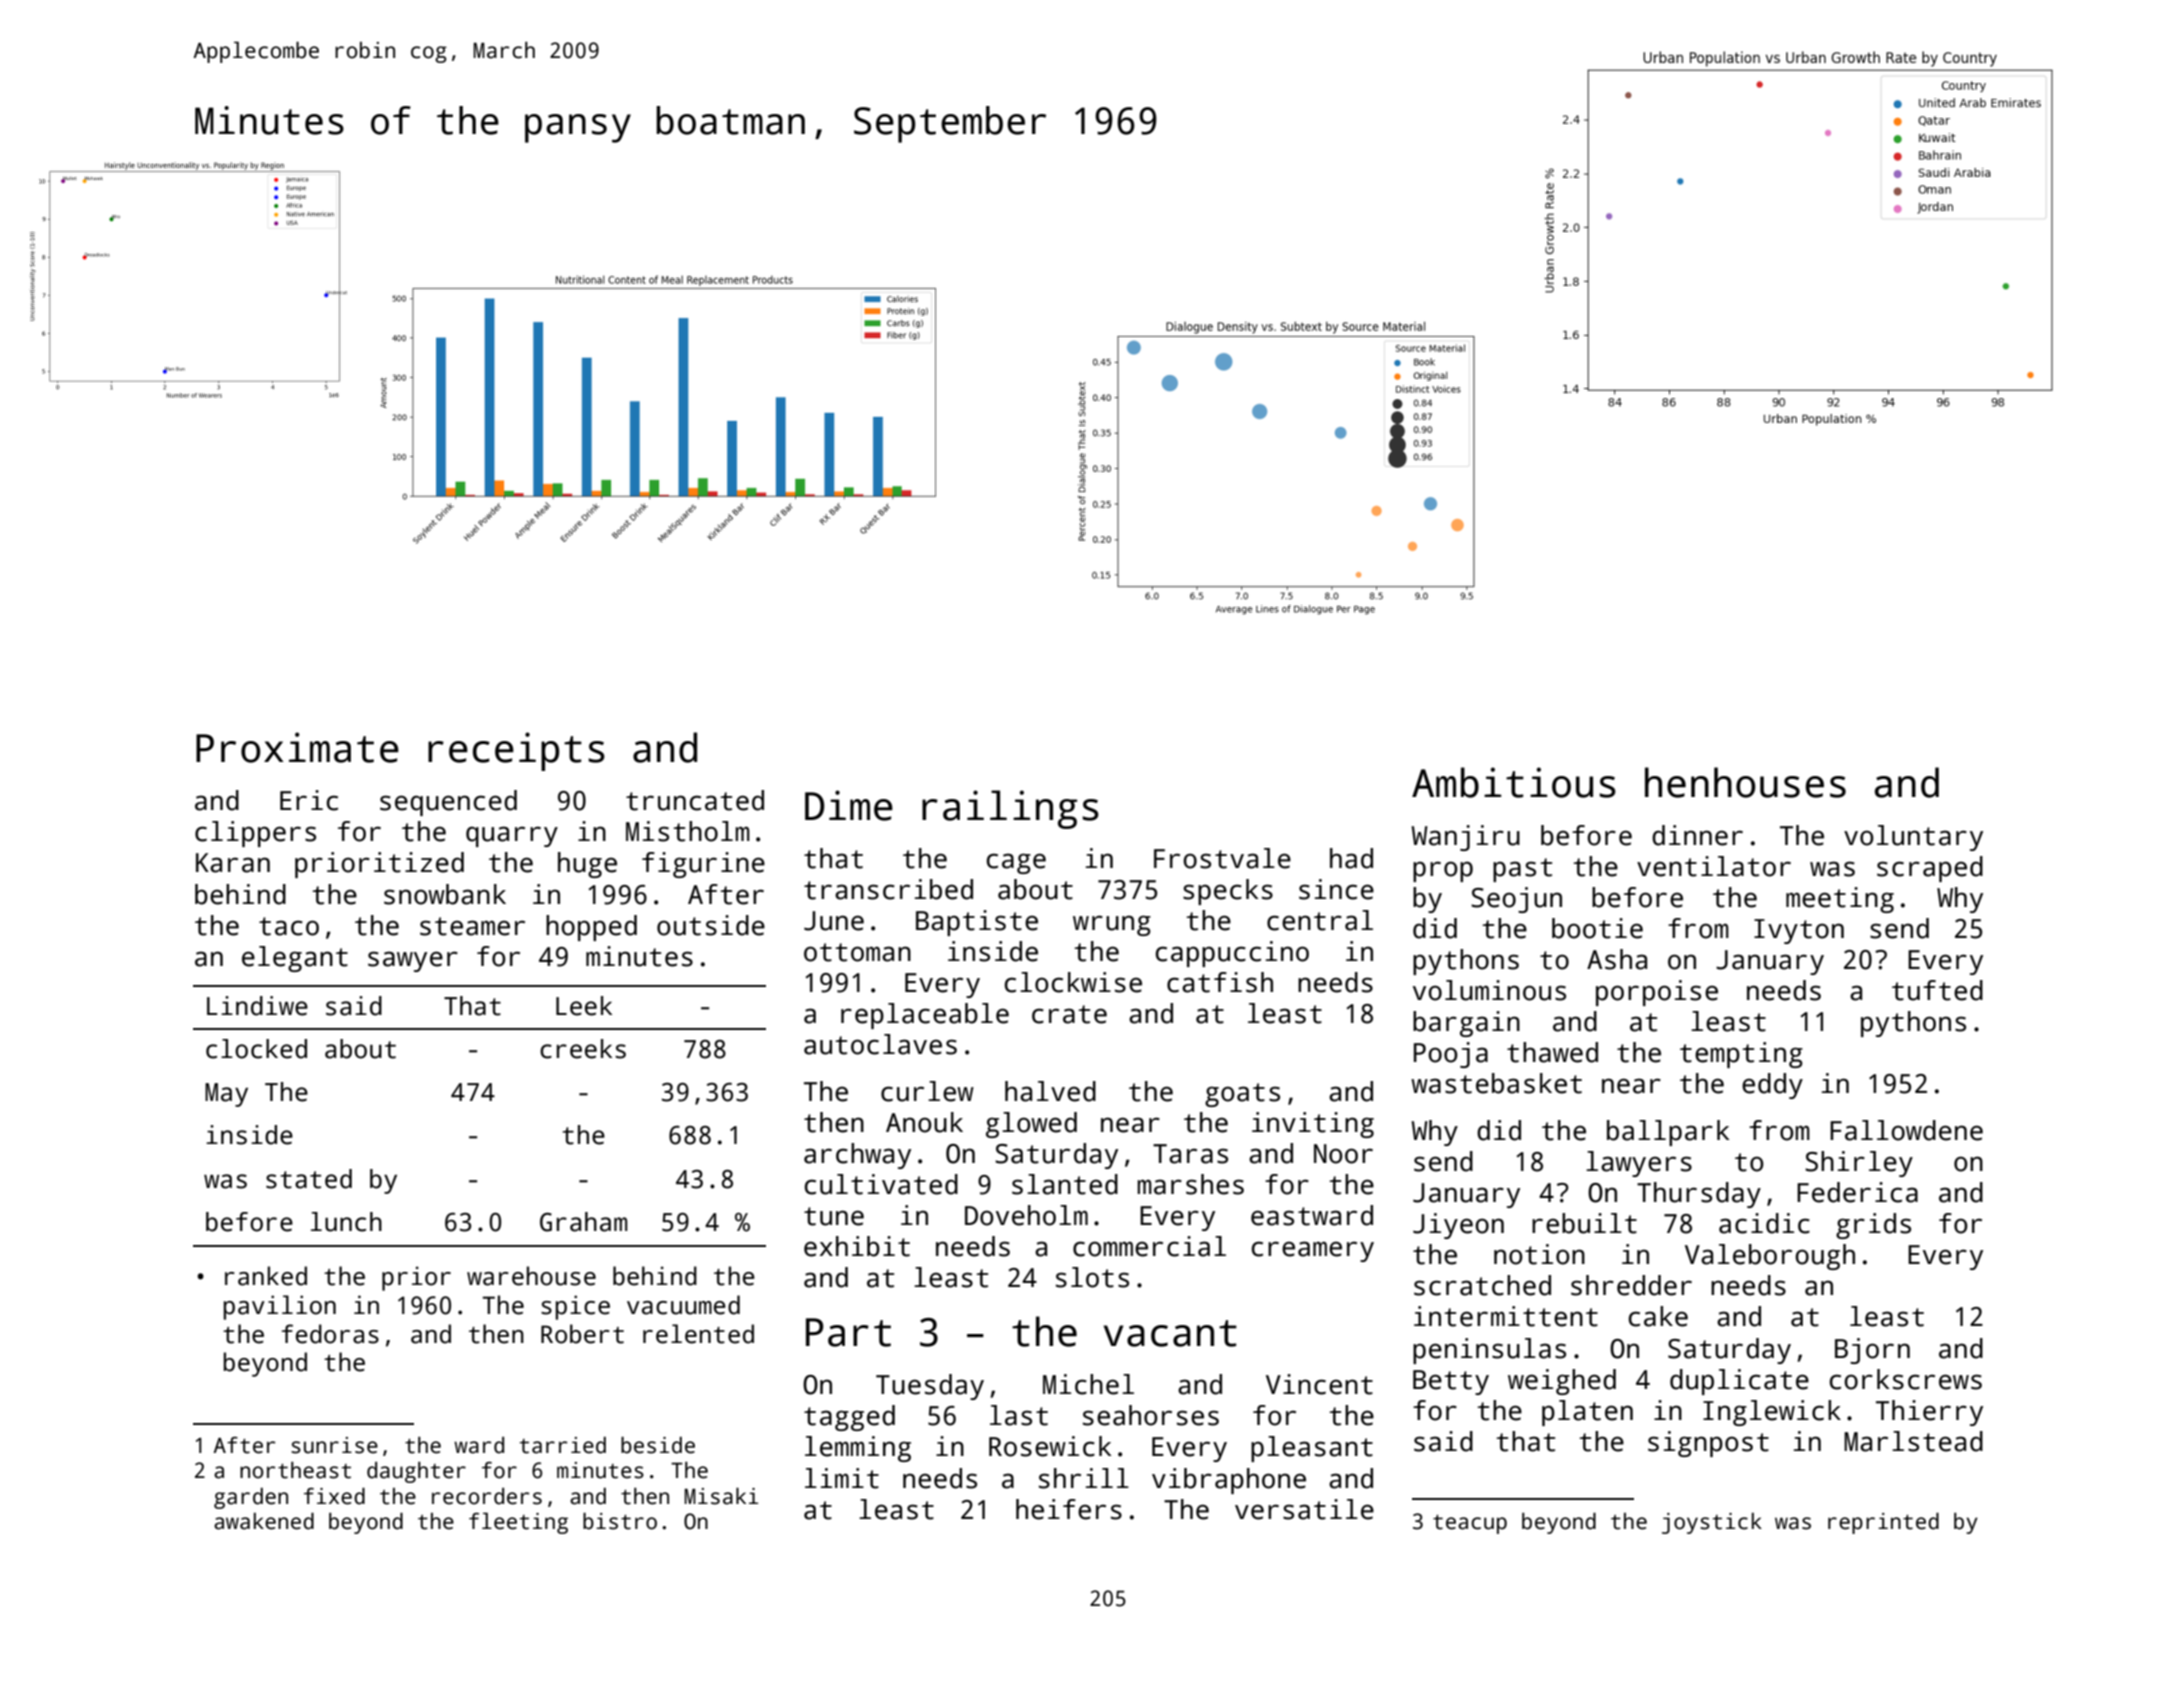 The image size is (2178, 1683). Describe the element at coordinates (264, 1521) in the page. I see `awakened` at that location.
